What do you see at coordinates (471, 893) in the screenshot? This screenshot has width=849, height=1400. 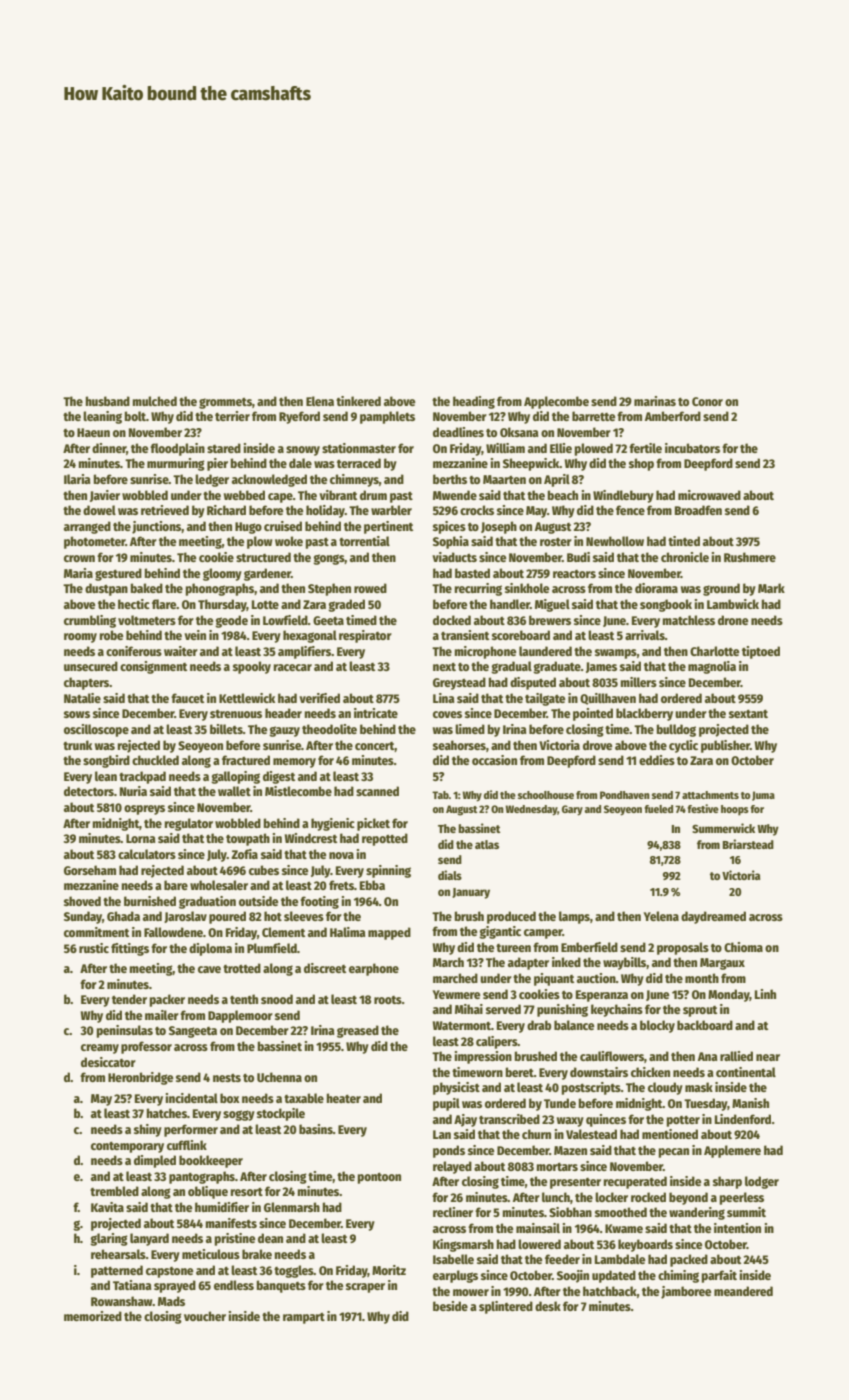 I see `January` at bounding box center [471, 893].
